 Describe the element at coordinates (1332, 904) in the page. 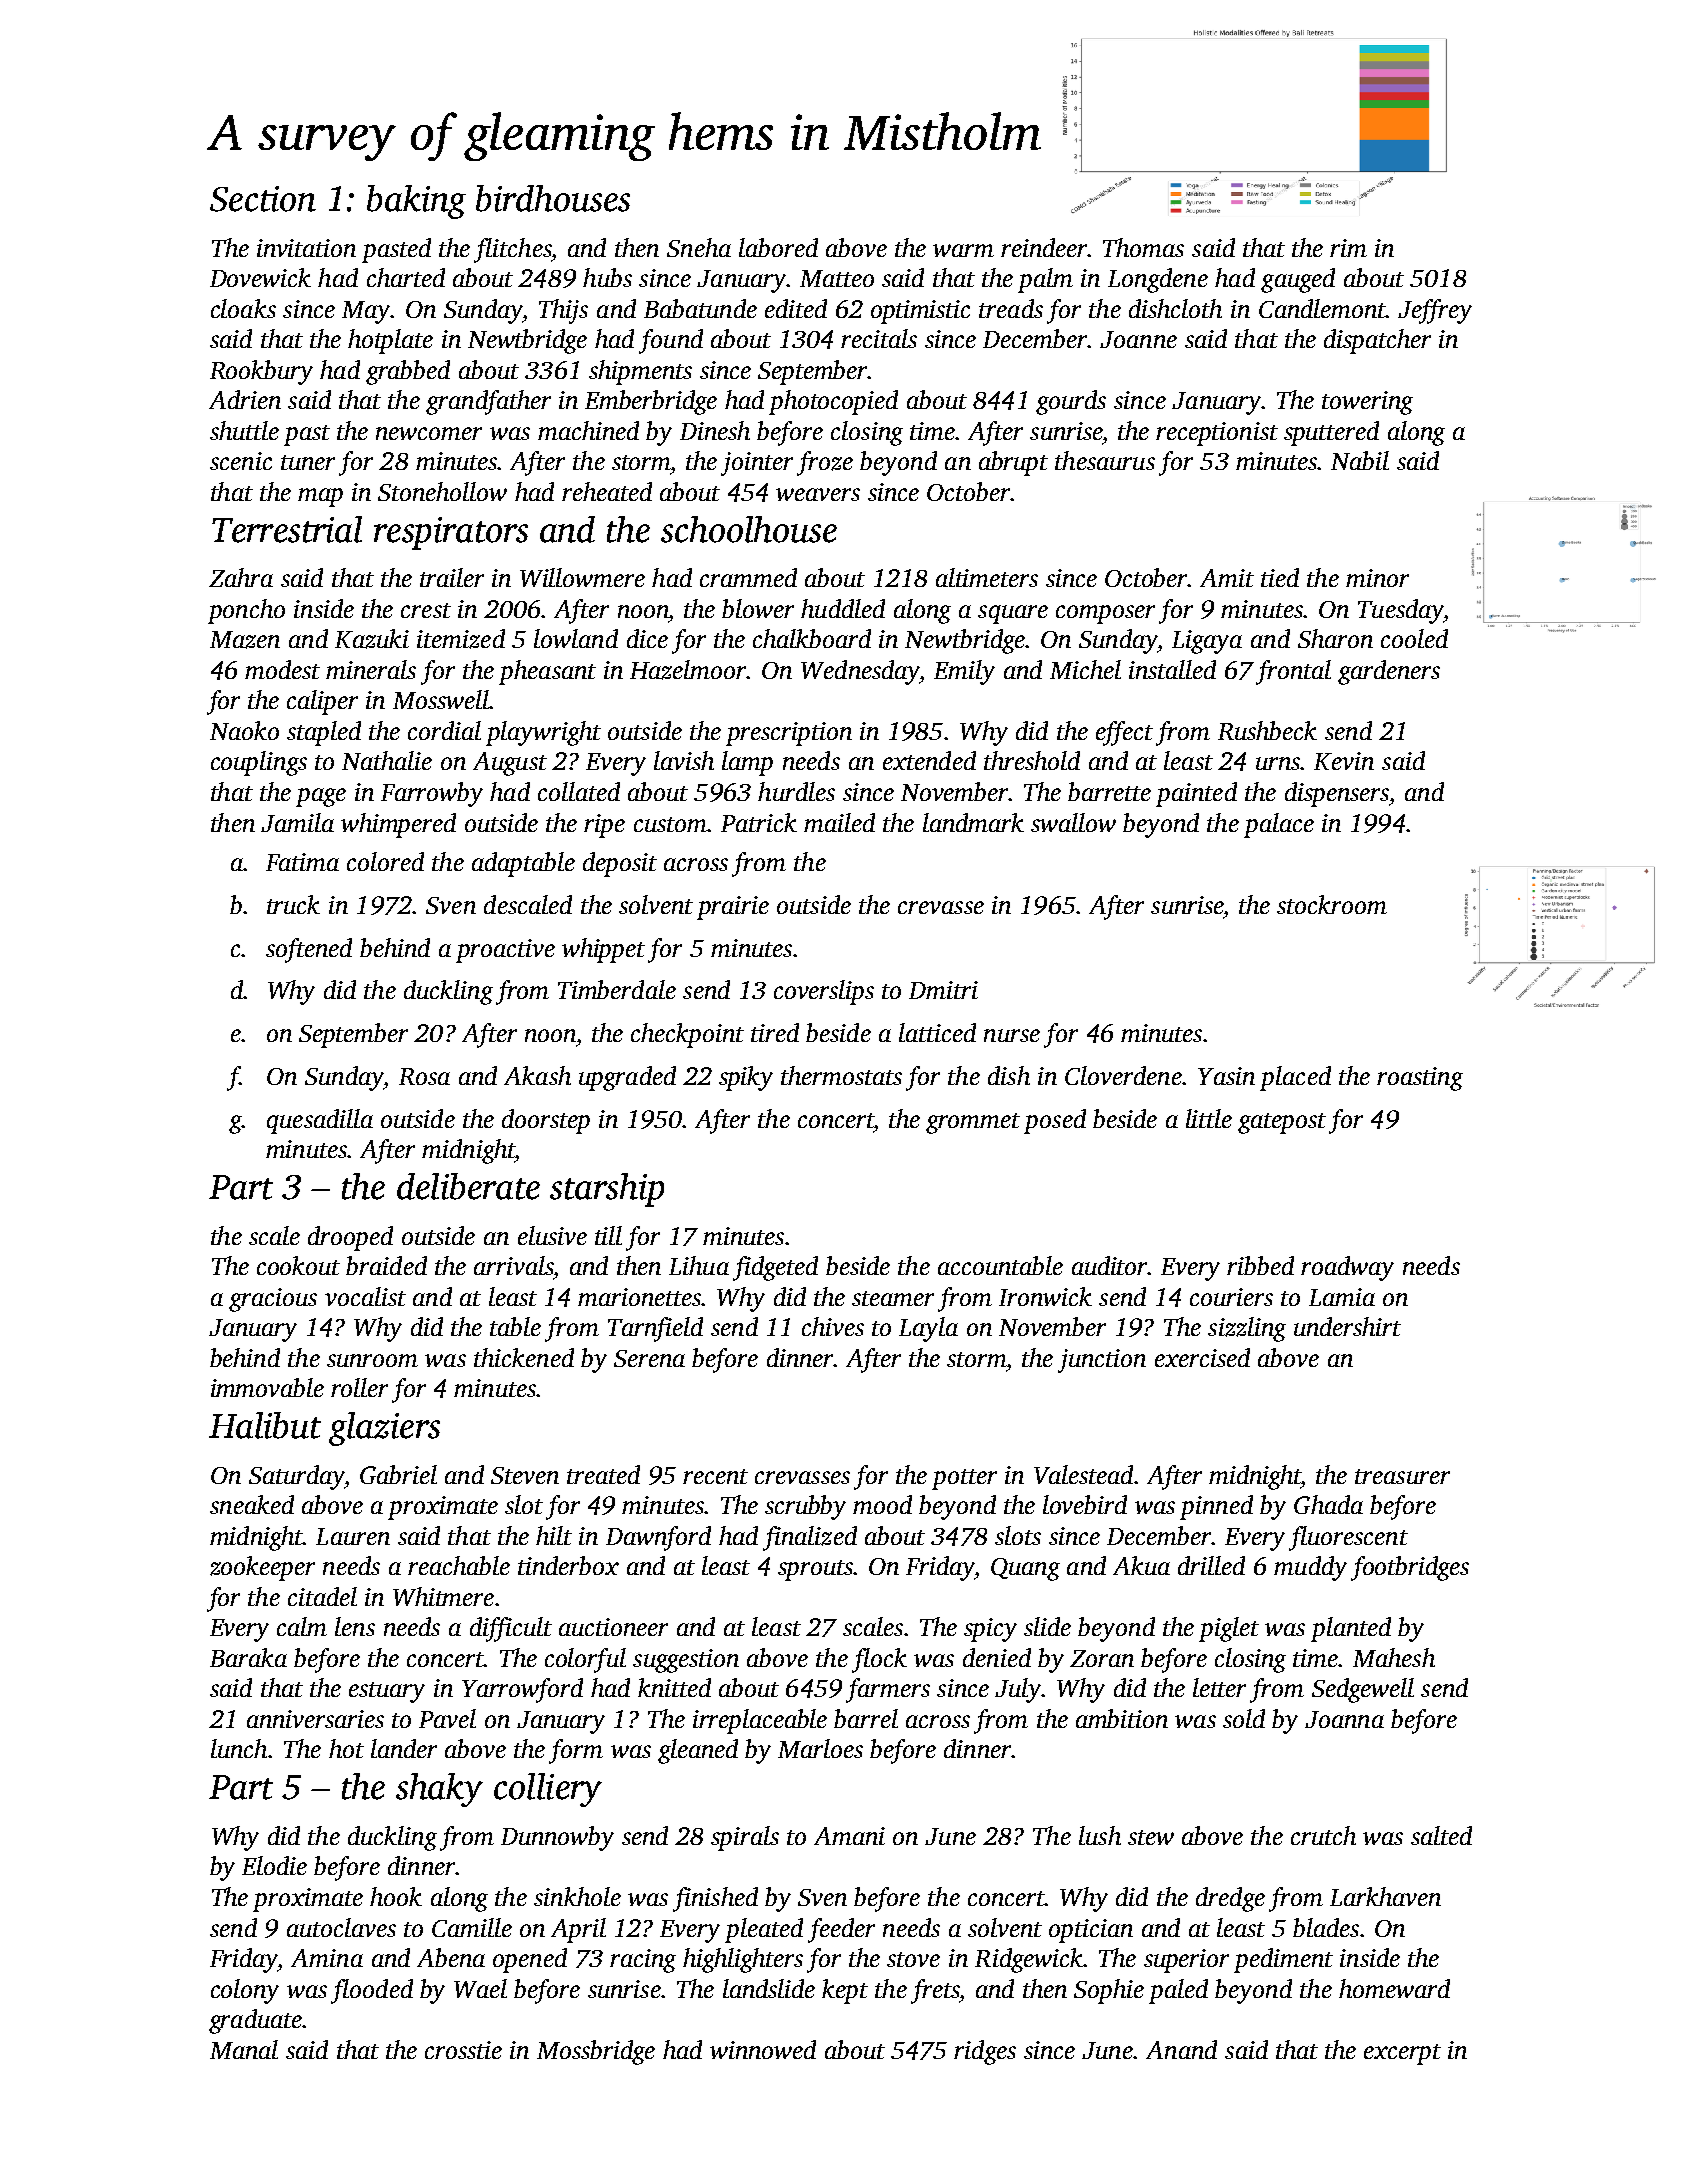

I see `stockroom` at that location.
